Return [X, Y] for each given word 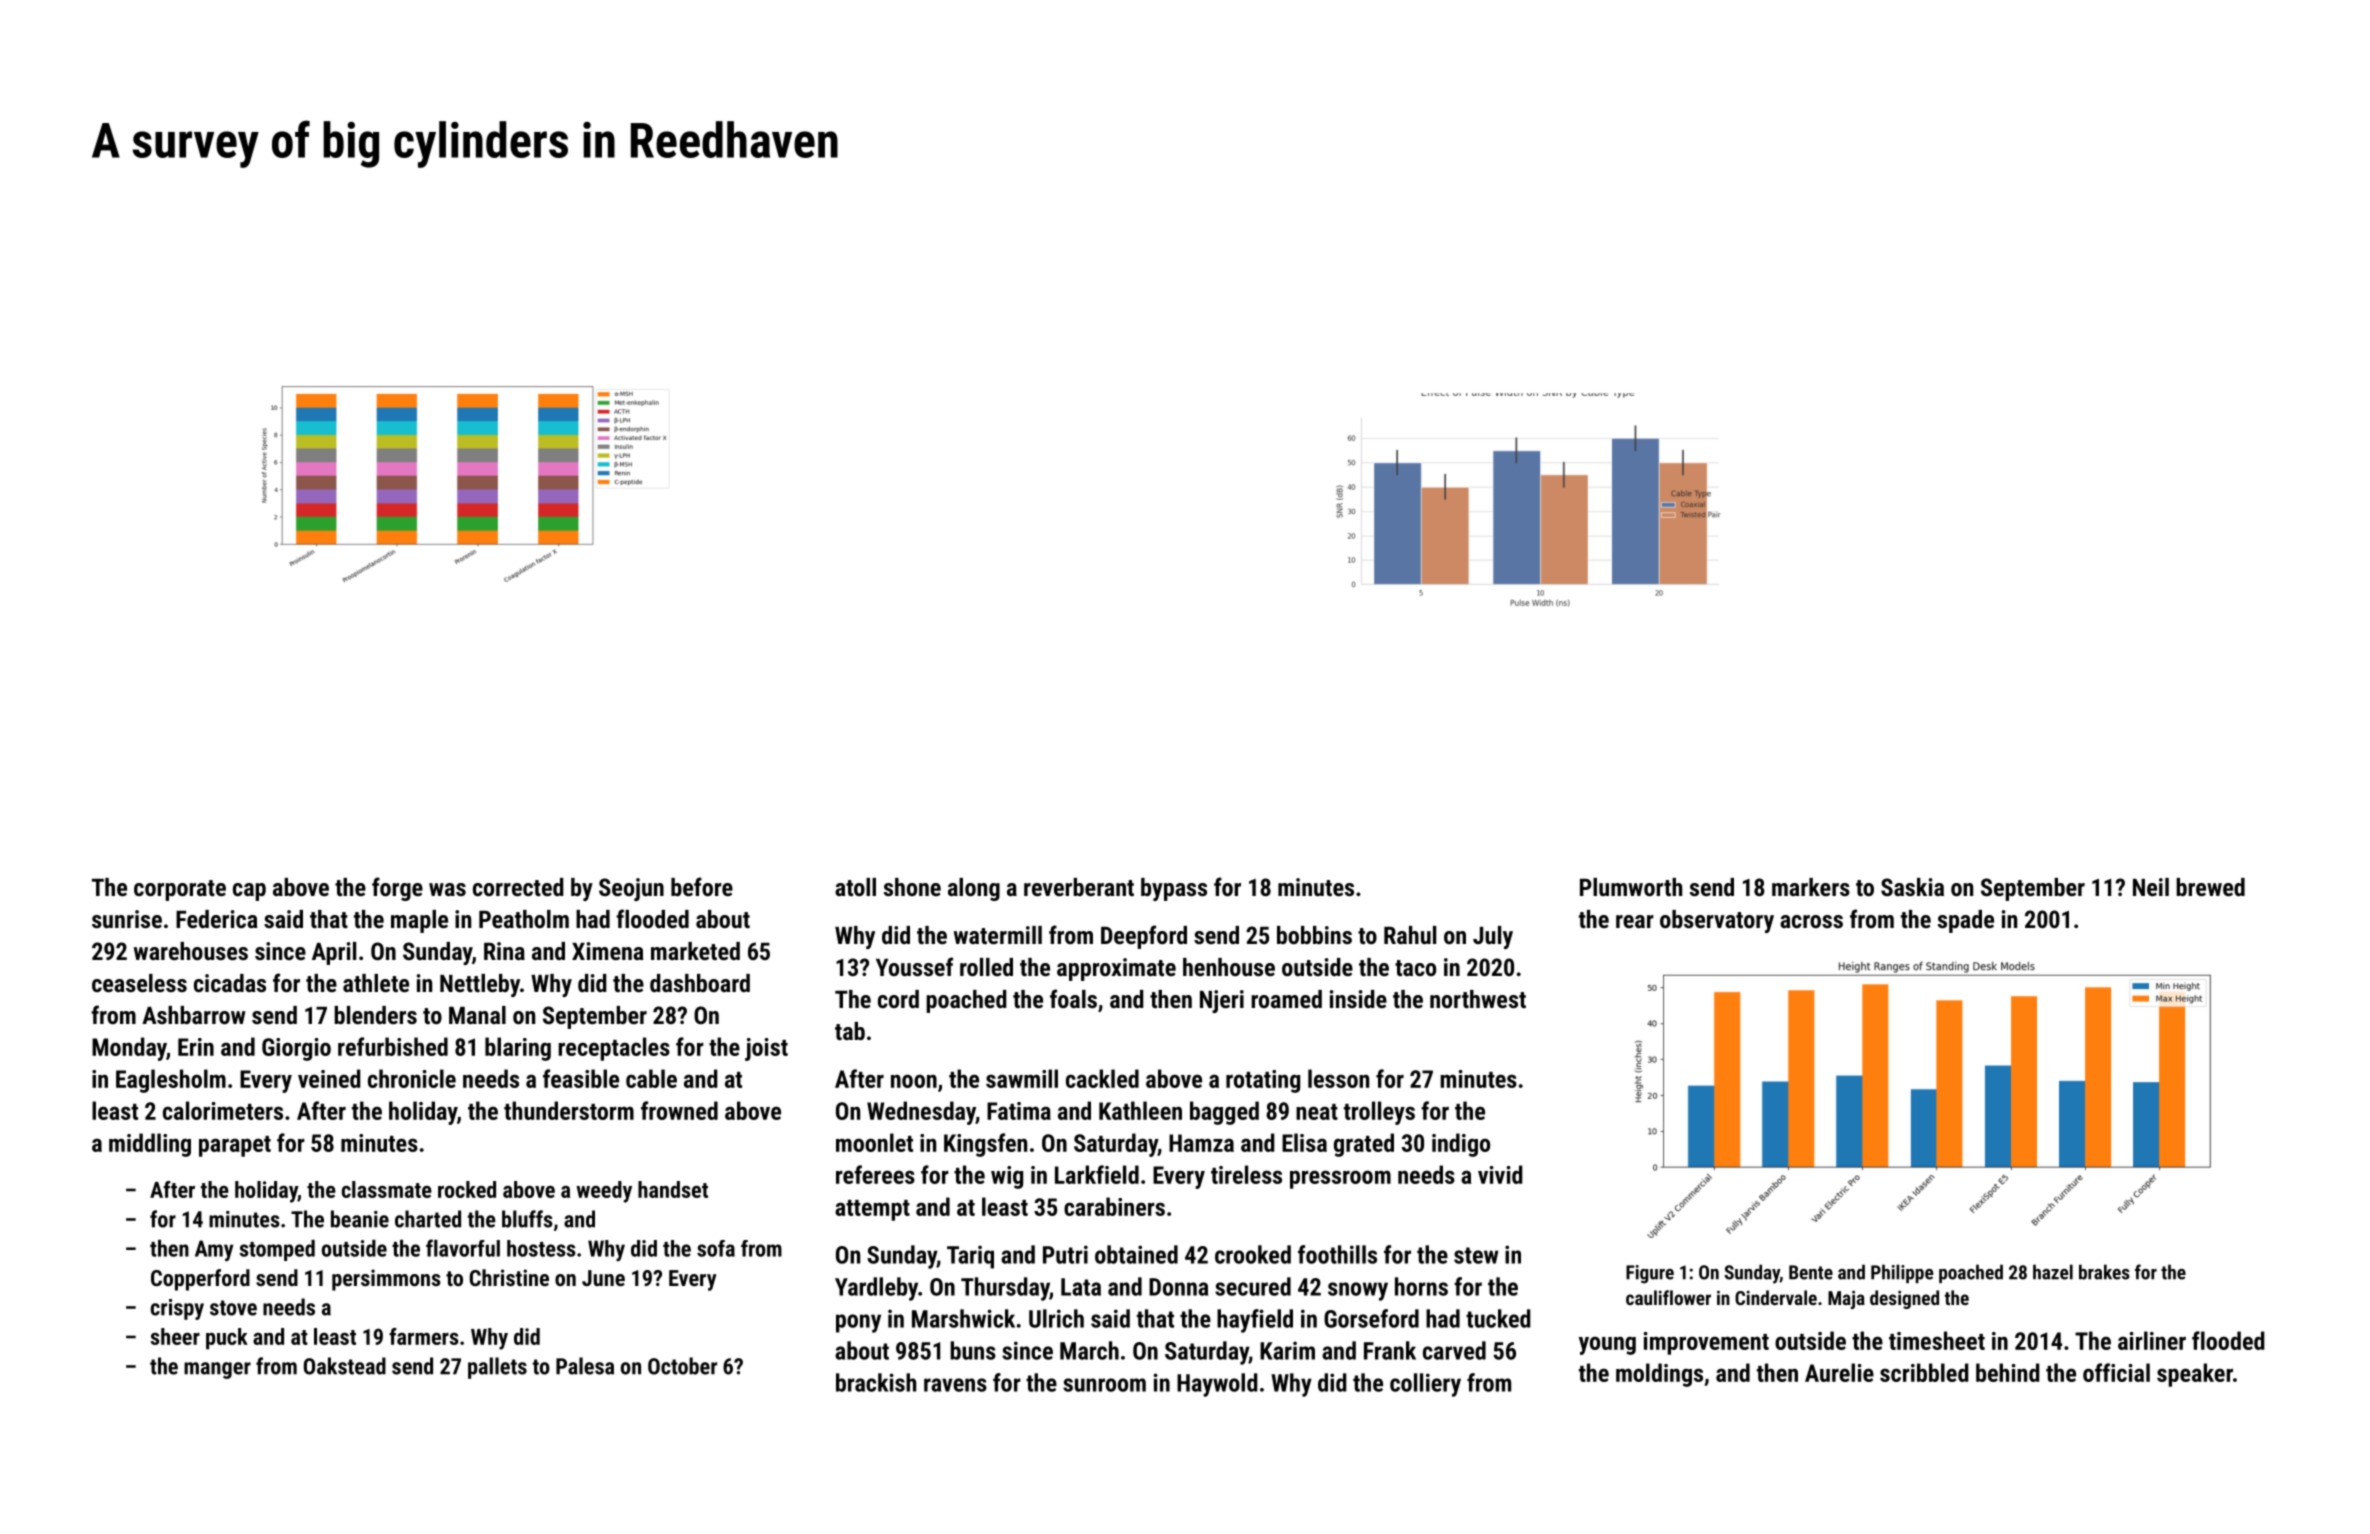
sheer [175, 1336]
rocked [467, 1189]
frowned [679, 1110]
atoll [855, 887]
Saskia [1912, 887]
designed [1904, 1299]
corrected [518, 887]
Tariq [970, 1257]
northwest [1478, 999]
